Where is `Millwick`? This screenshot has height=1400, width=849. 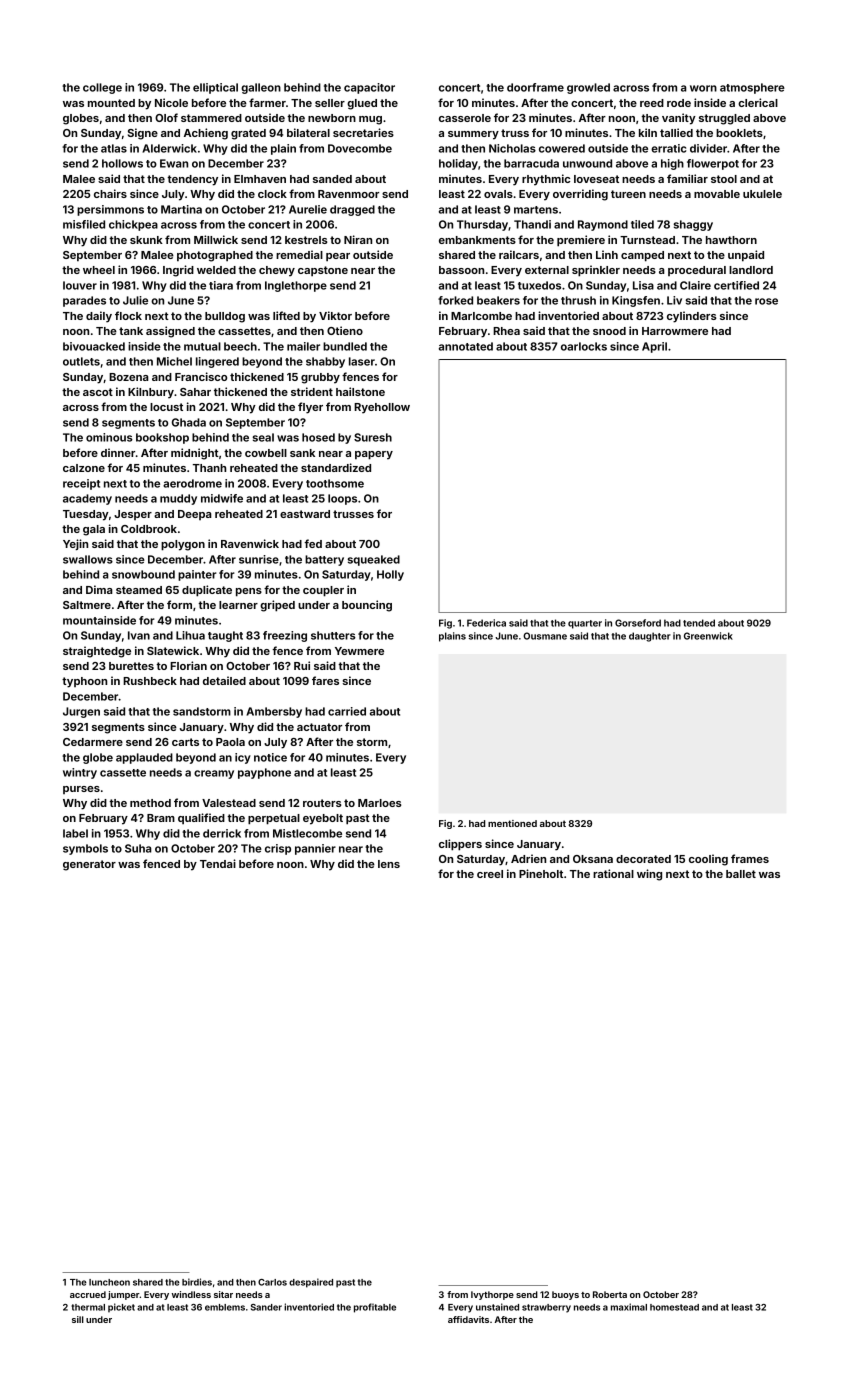
Millwick is located at coordinates (216, 239).
